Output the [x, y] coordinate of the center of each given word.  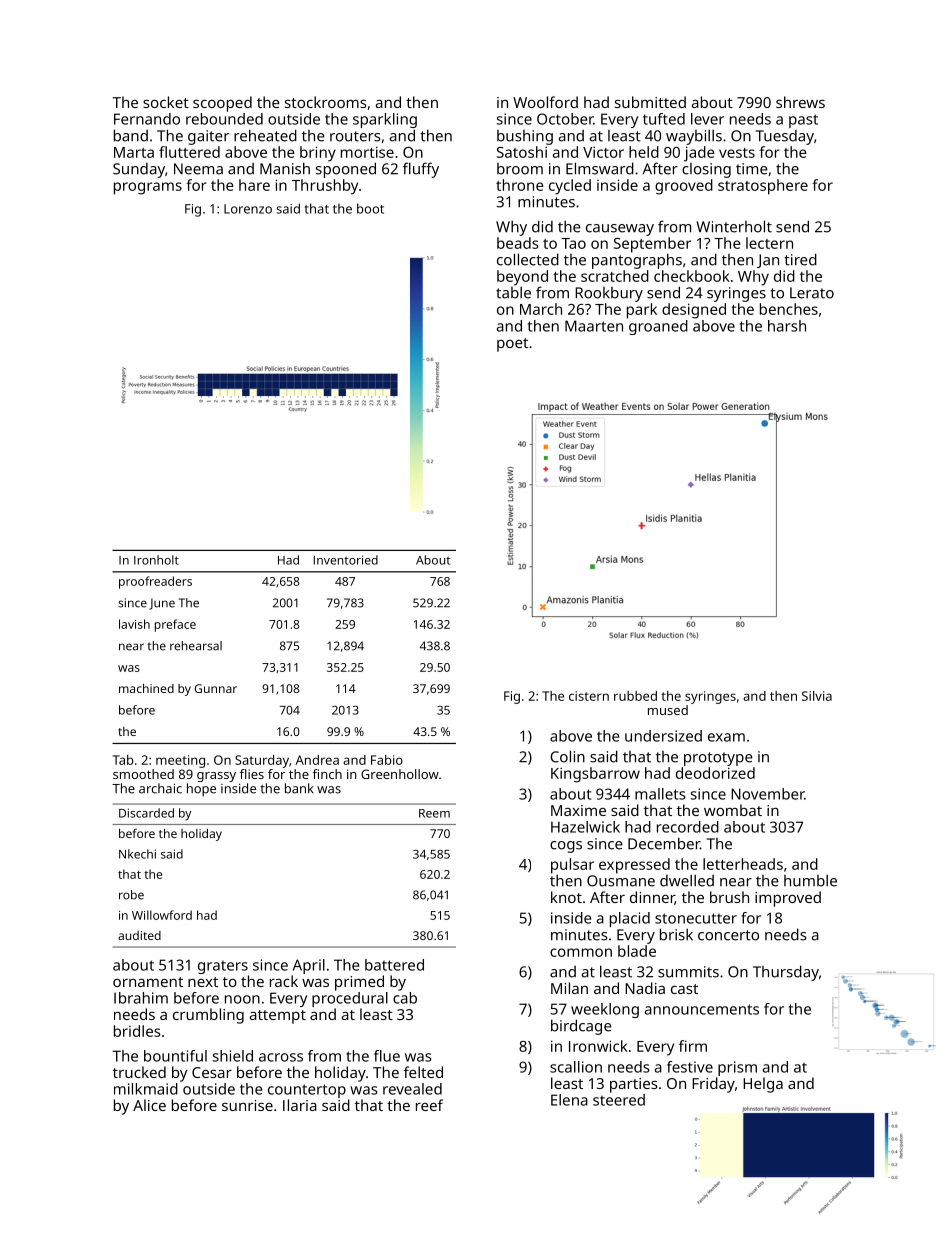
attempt [278, 1017]
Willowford [162, 915]
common [581, 952]
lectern [769, 243]
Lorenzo [248, 209]
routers [355, 136]
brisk [676, 934]
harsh [787, 326]
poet [512, 345]
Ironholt [156, 560]
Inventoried [345, 560]
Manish [285, 168]
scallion [576, 1067]
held [644, 152]
